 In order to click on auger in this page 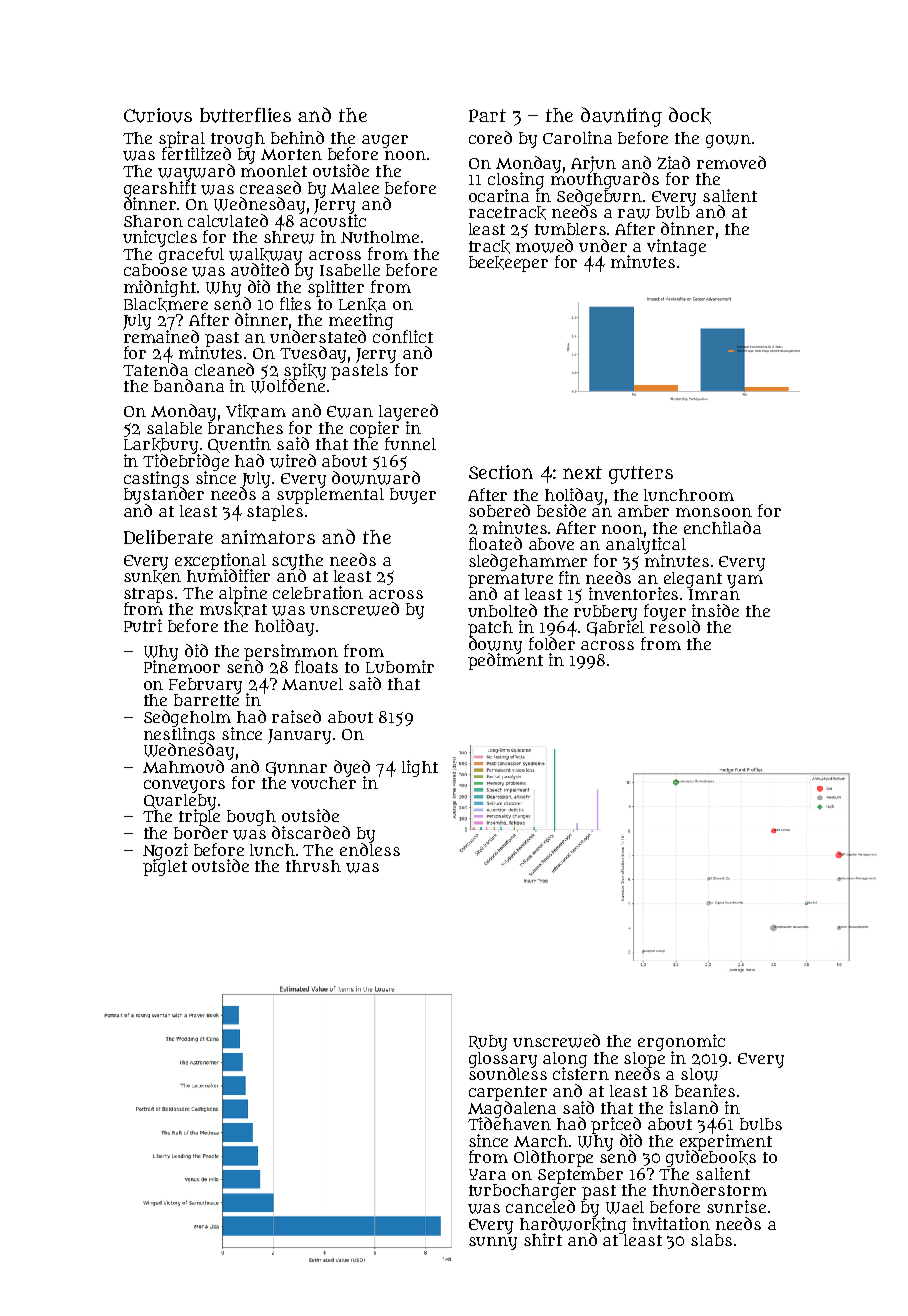, I will do `click(385, 141)`.
